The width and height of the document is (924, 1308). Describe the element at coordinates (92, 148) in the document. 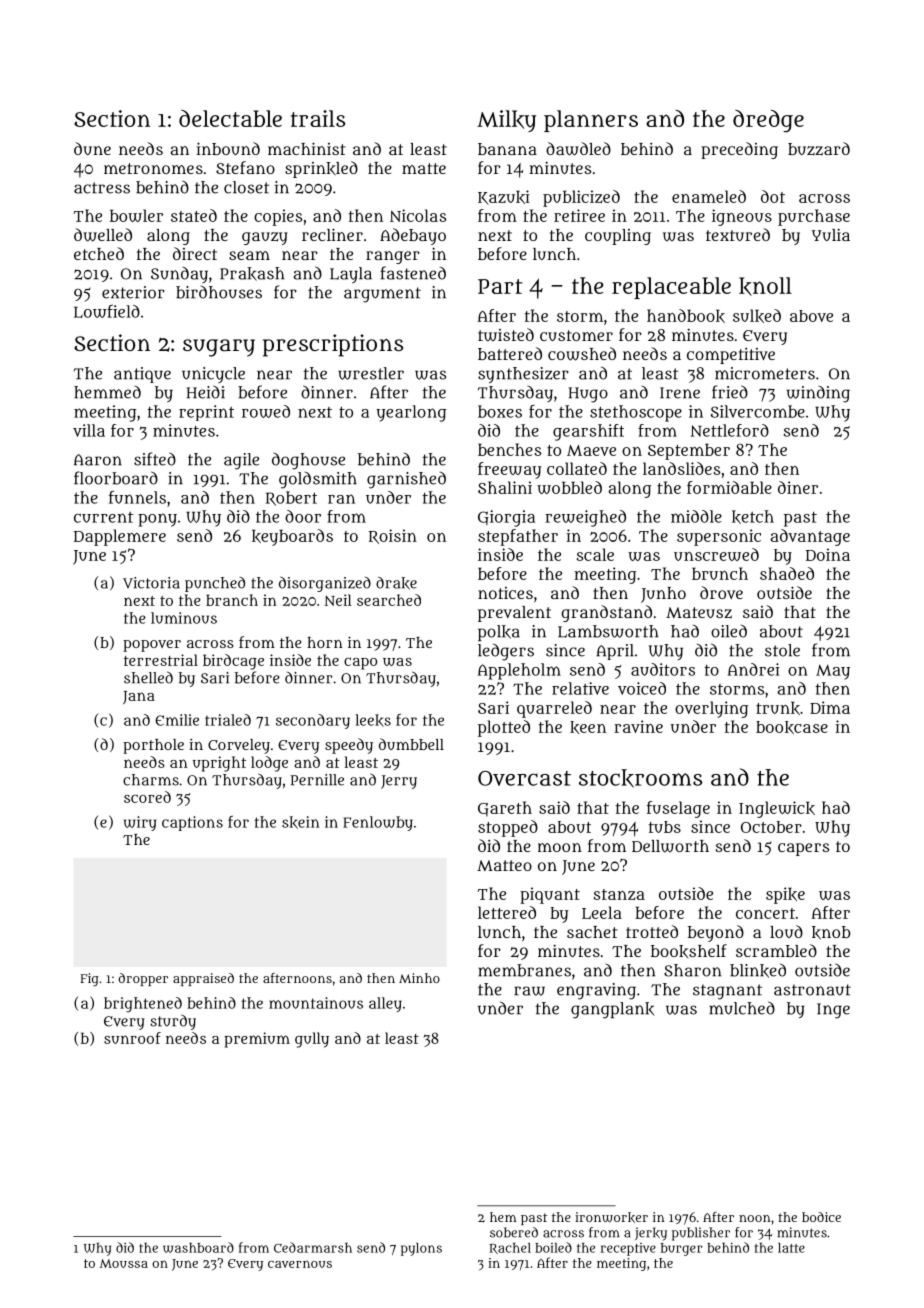

I see `dune` at that location.
